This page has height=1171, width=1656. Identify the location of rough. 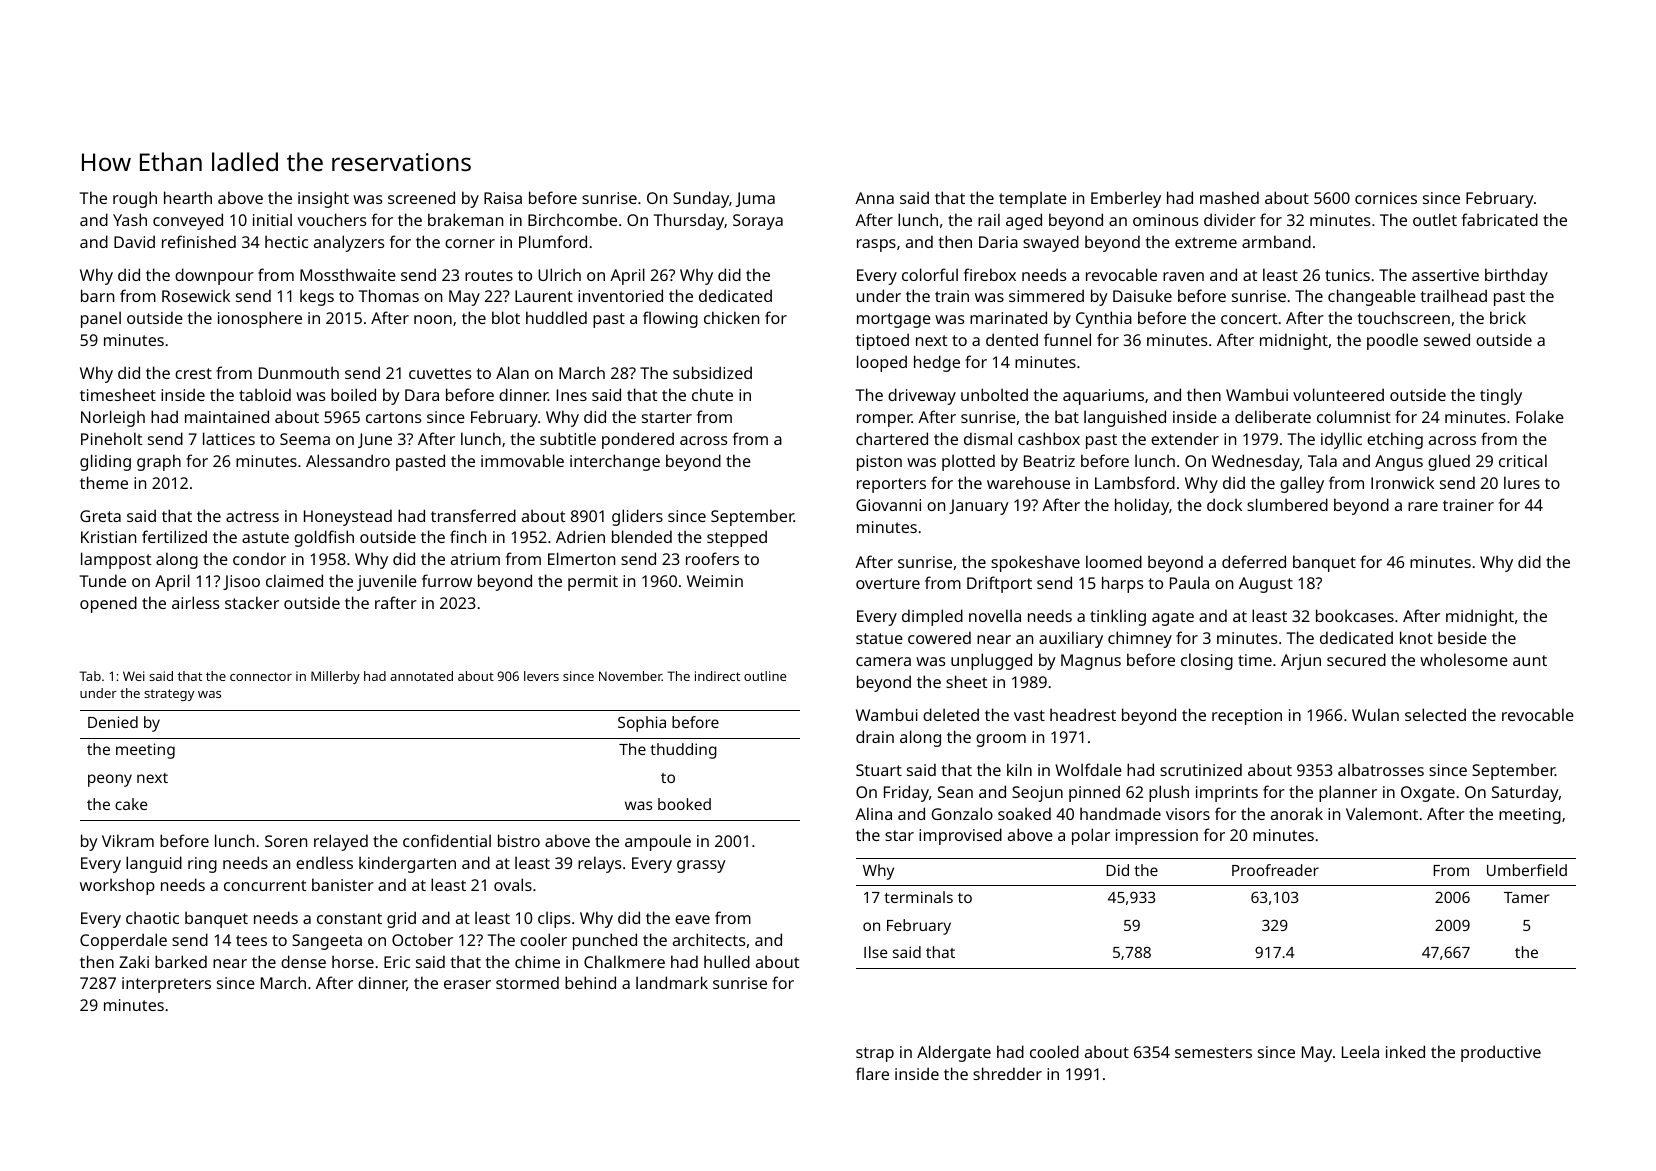
(135, 199).
